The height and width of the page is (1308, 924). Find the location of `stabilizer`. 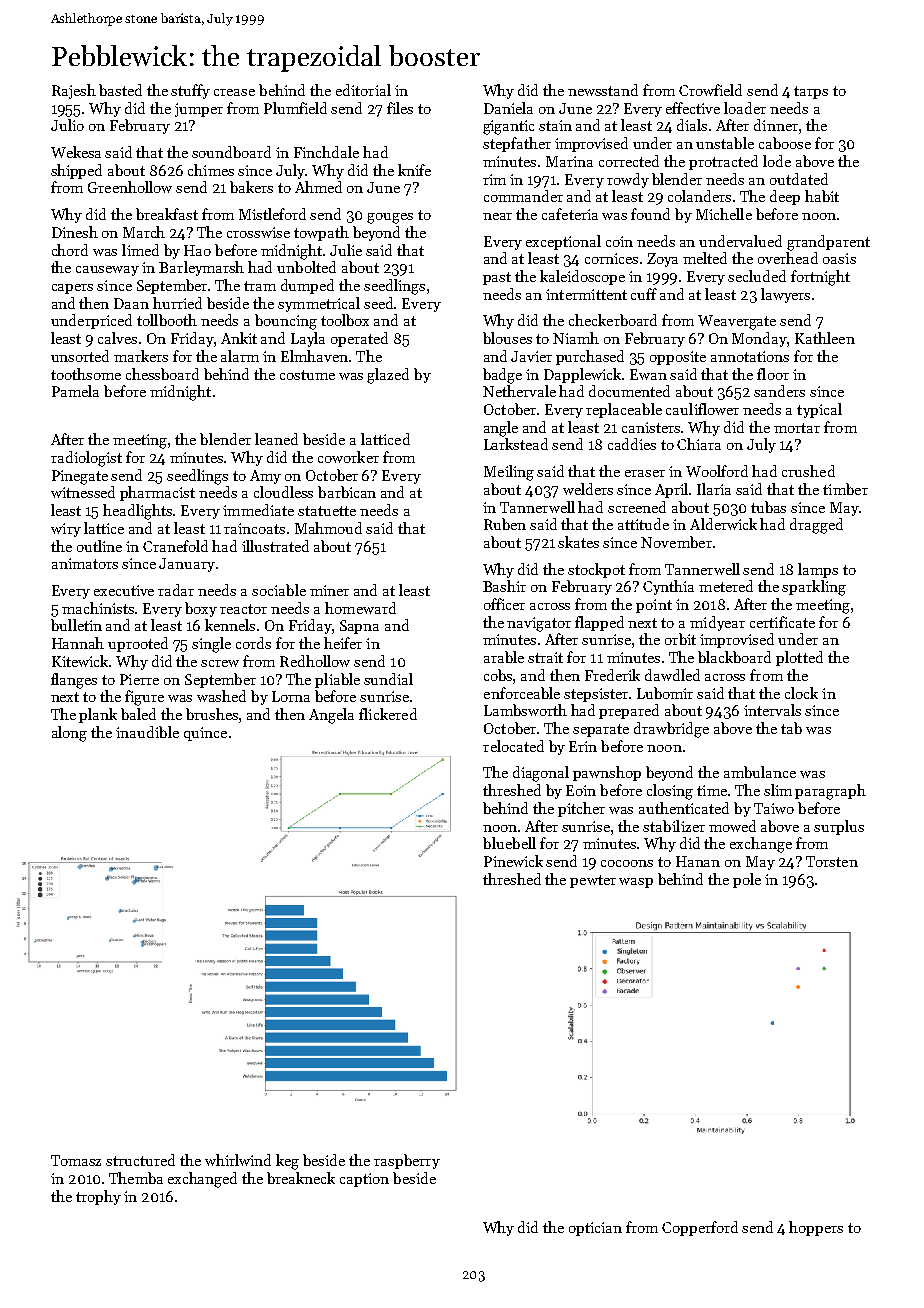

stabilizer is located at coordinates (674, 826).
